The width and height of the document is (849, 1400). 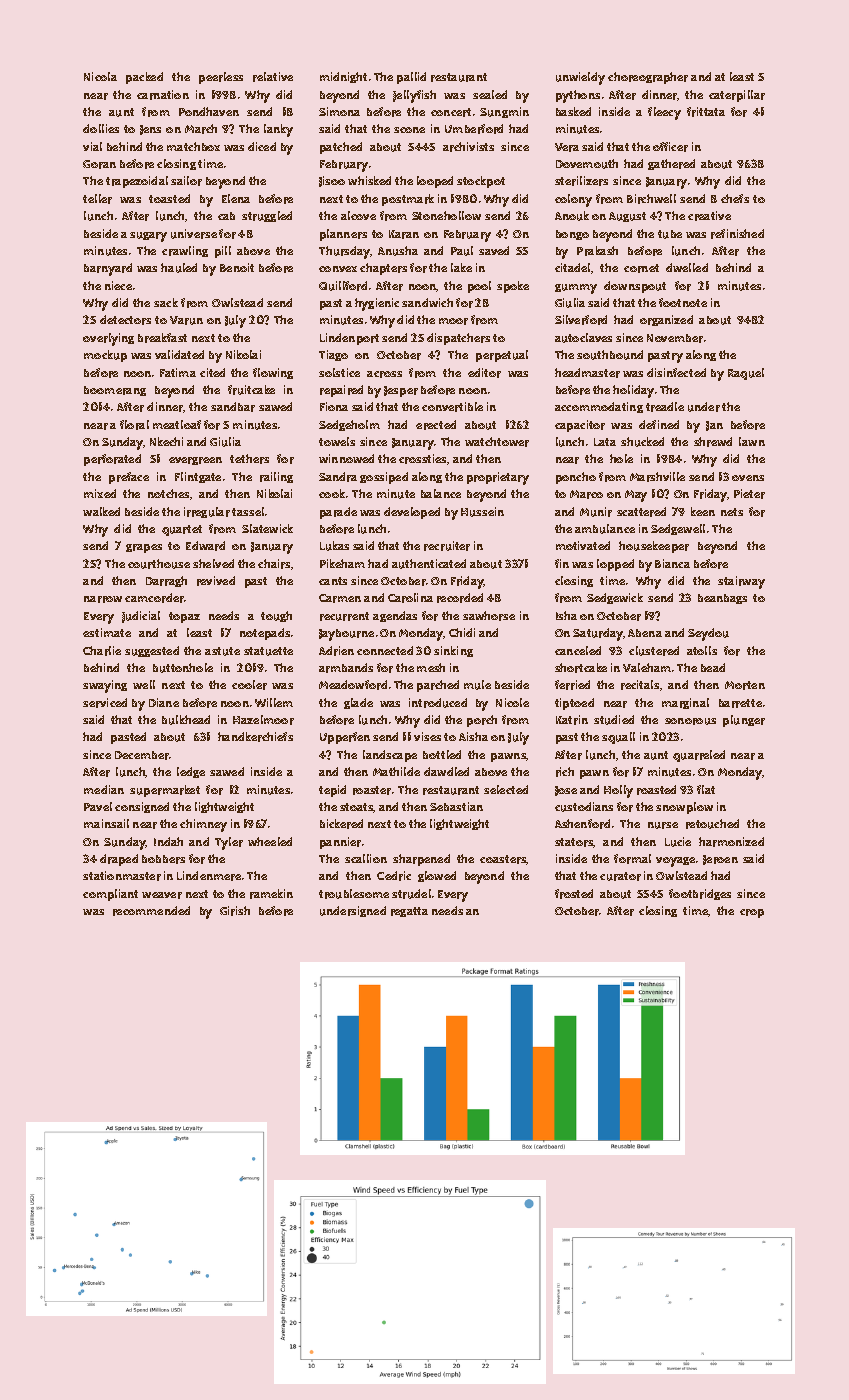 I want to click on gummy, so click(x=576, y=289).
